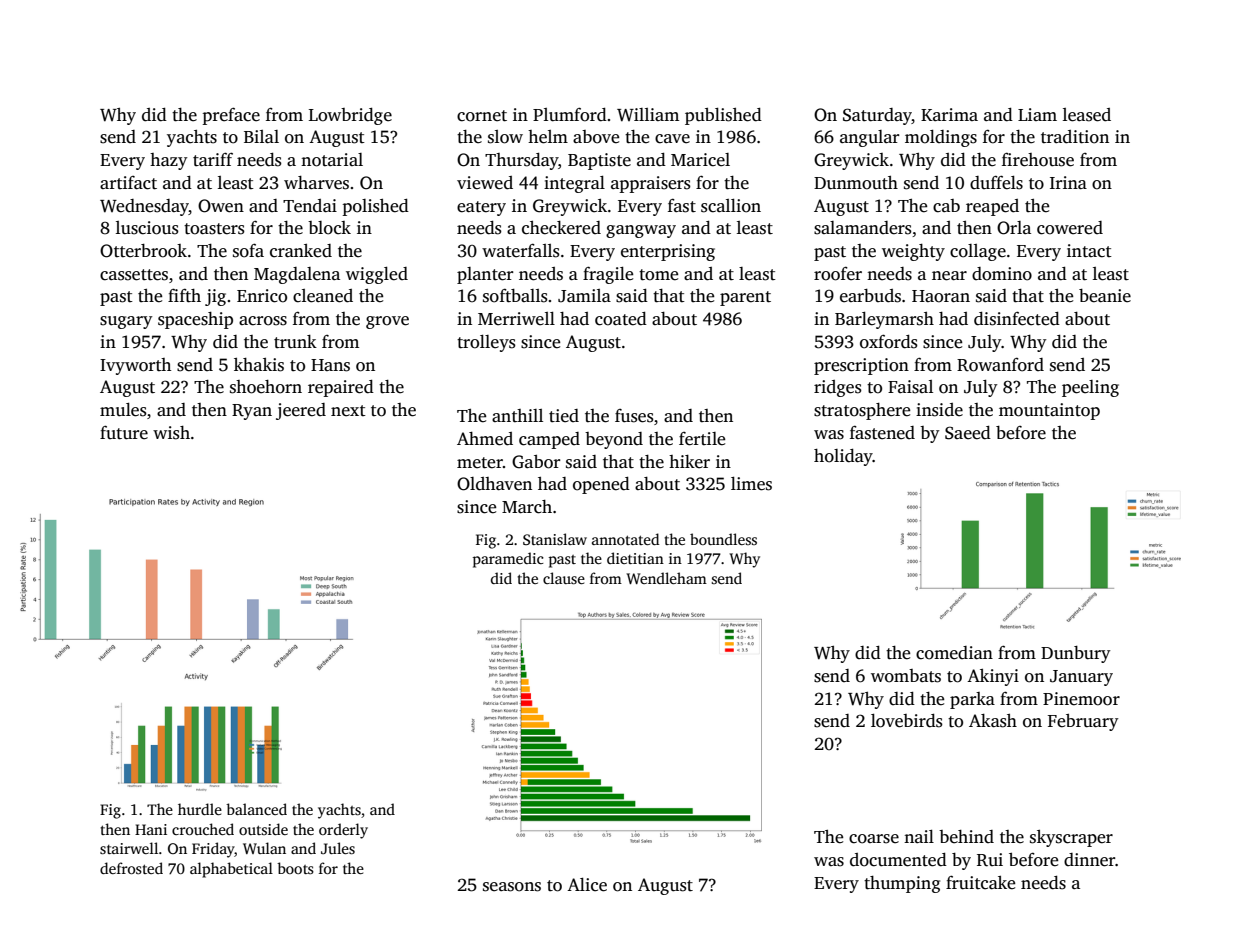  I want to click on holiday, so click(843, 457).
